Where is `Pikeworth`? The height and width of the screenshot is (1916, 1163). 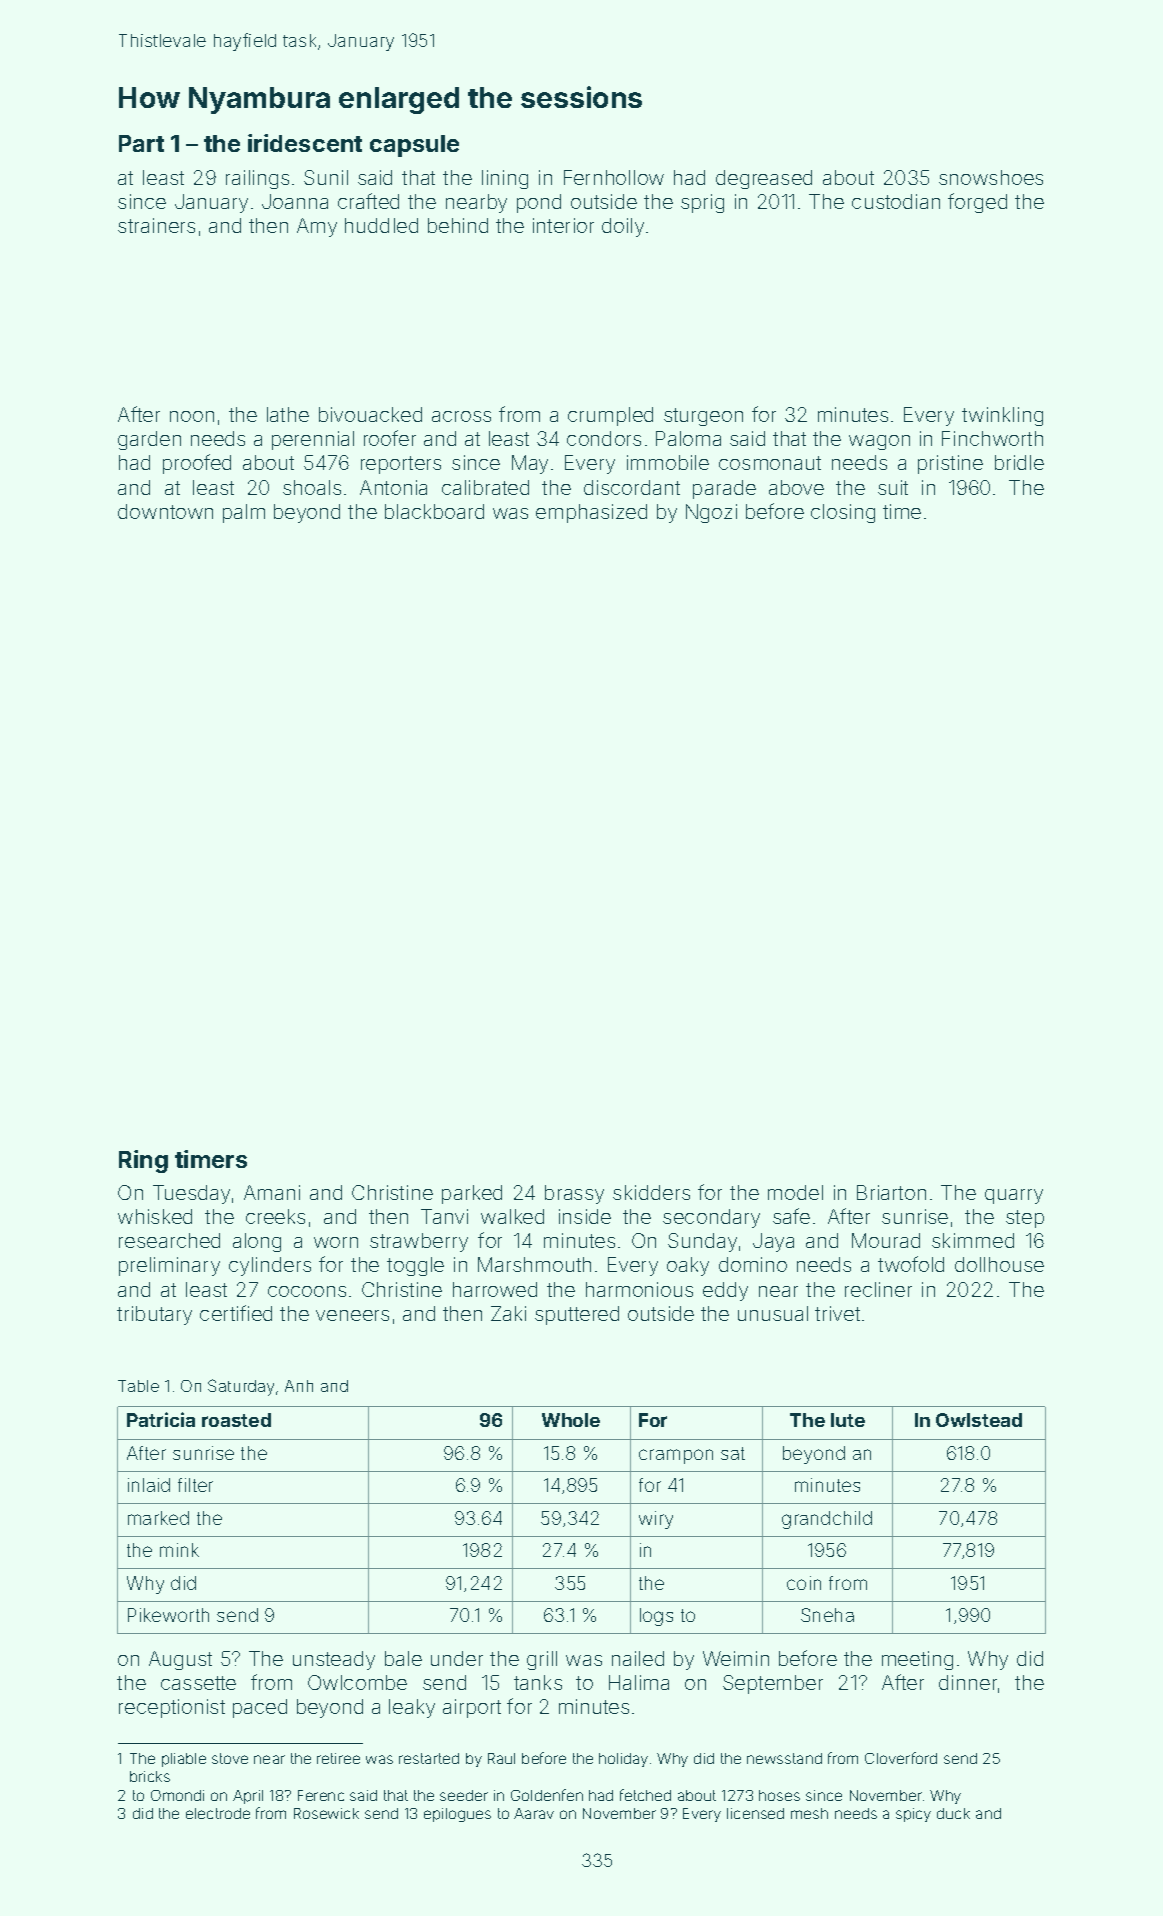 Pikeworth is located at coordinates (168, 1615).
